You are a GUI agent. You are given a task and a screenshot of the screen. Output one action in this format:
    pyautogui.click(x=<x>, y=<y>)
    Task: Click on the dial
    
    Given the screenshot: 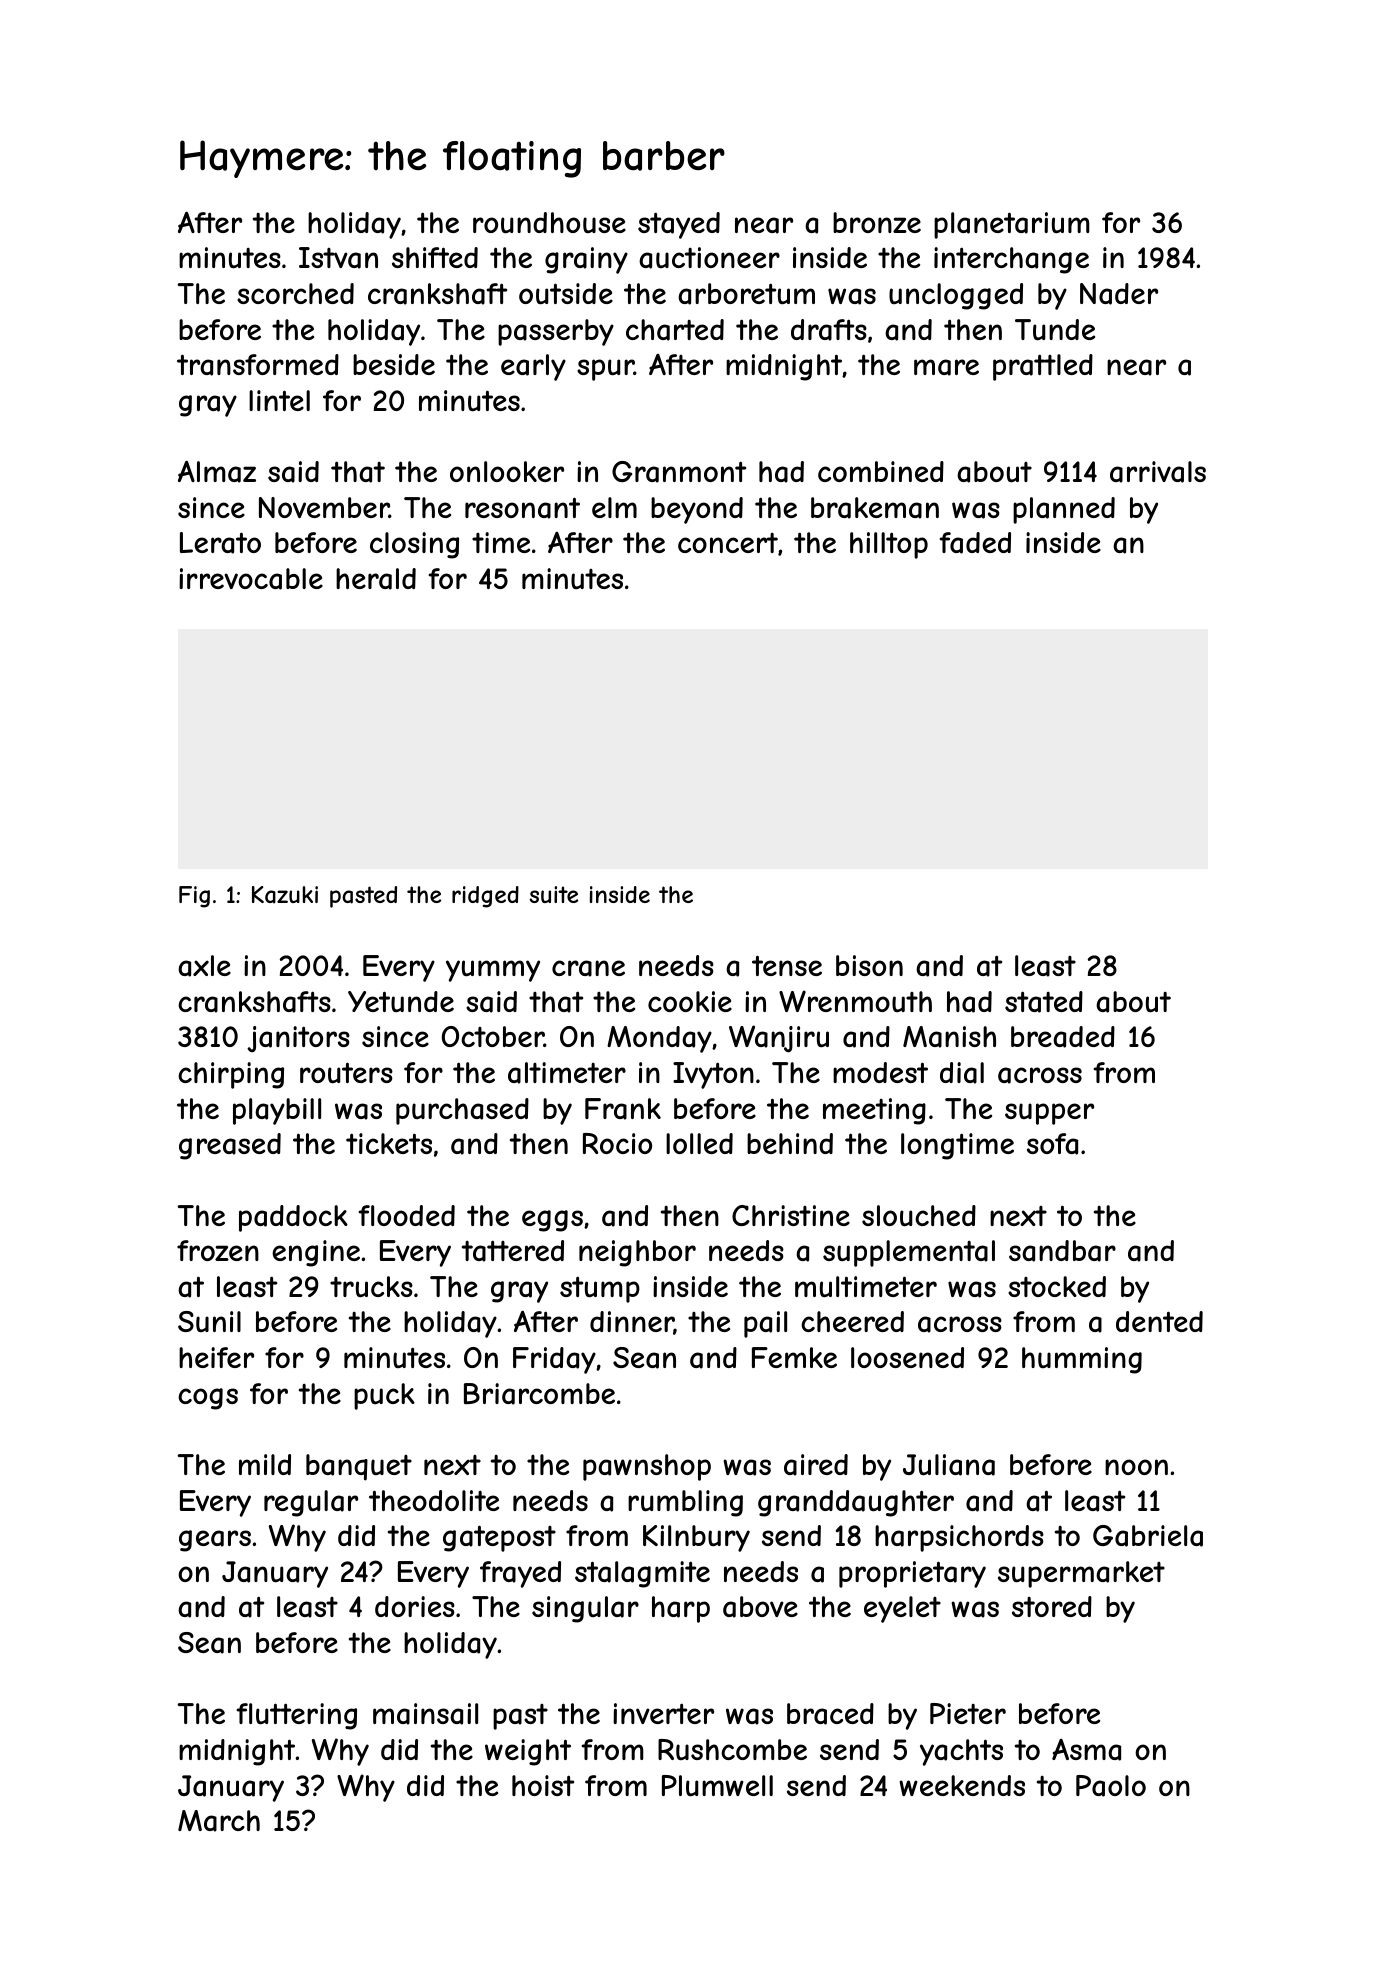 What is the action you would take?
    pyautogui.click(x=962, y=1073)
